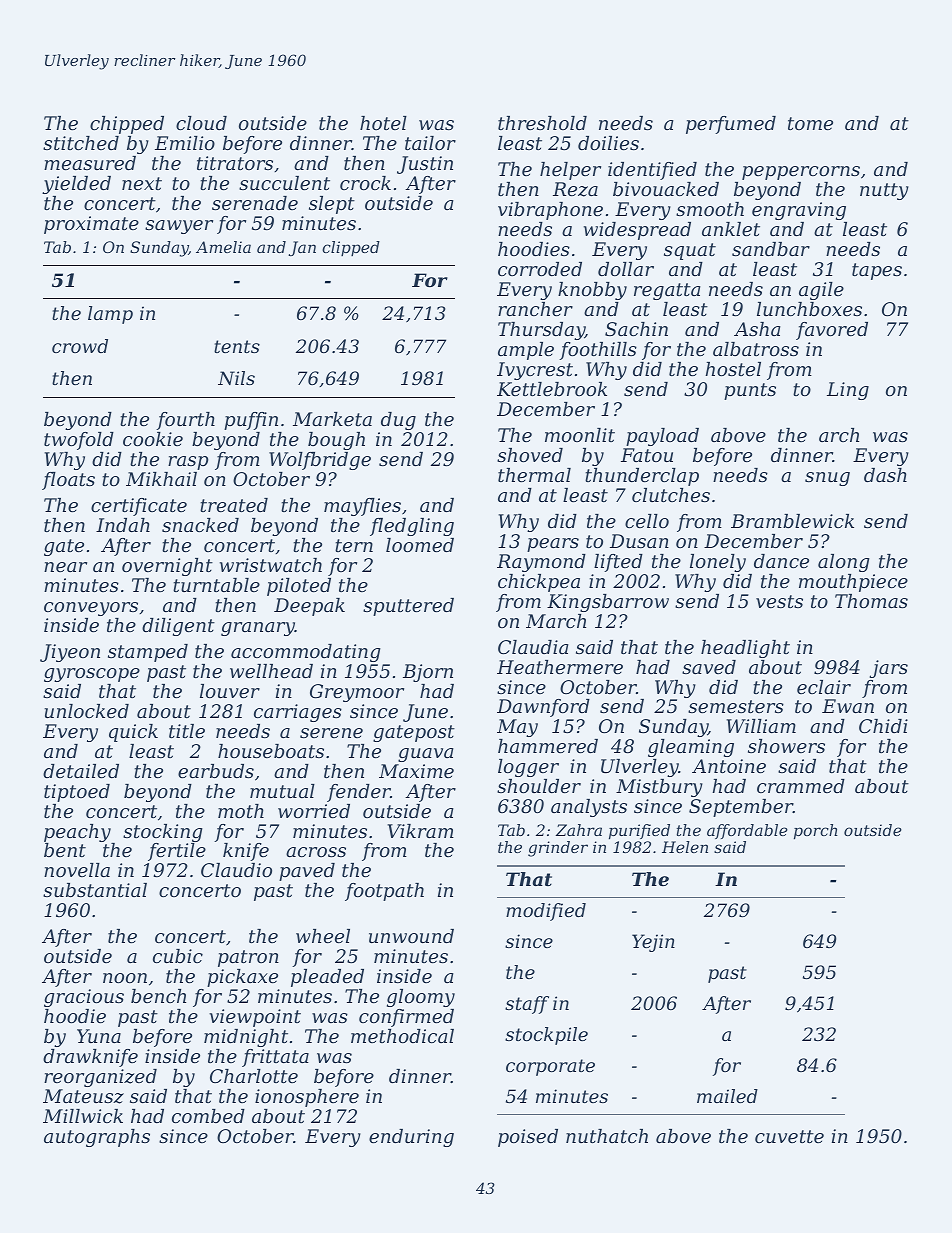 The width and height of the screenshot is (952, 1233). I want to click on slept, so click(332, 205).
